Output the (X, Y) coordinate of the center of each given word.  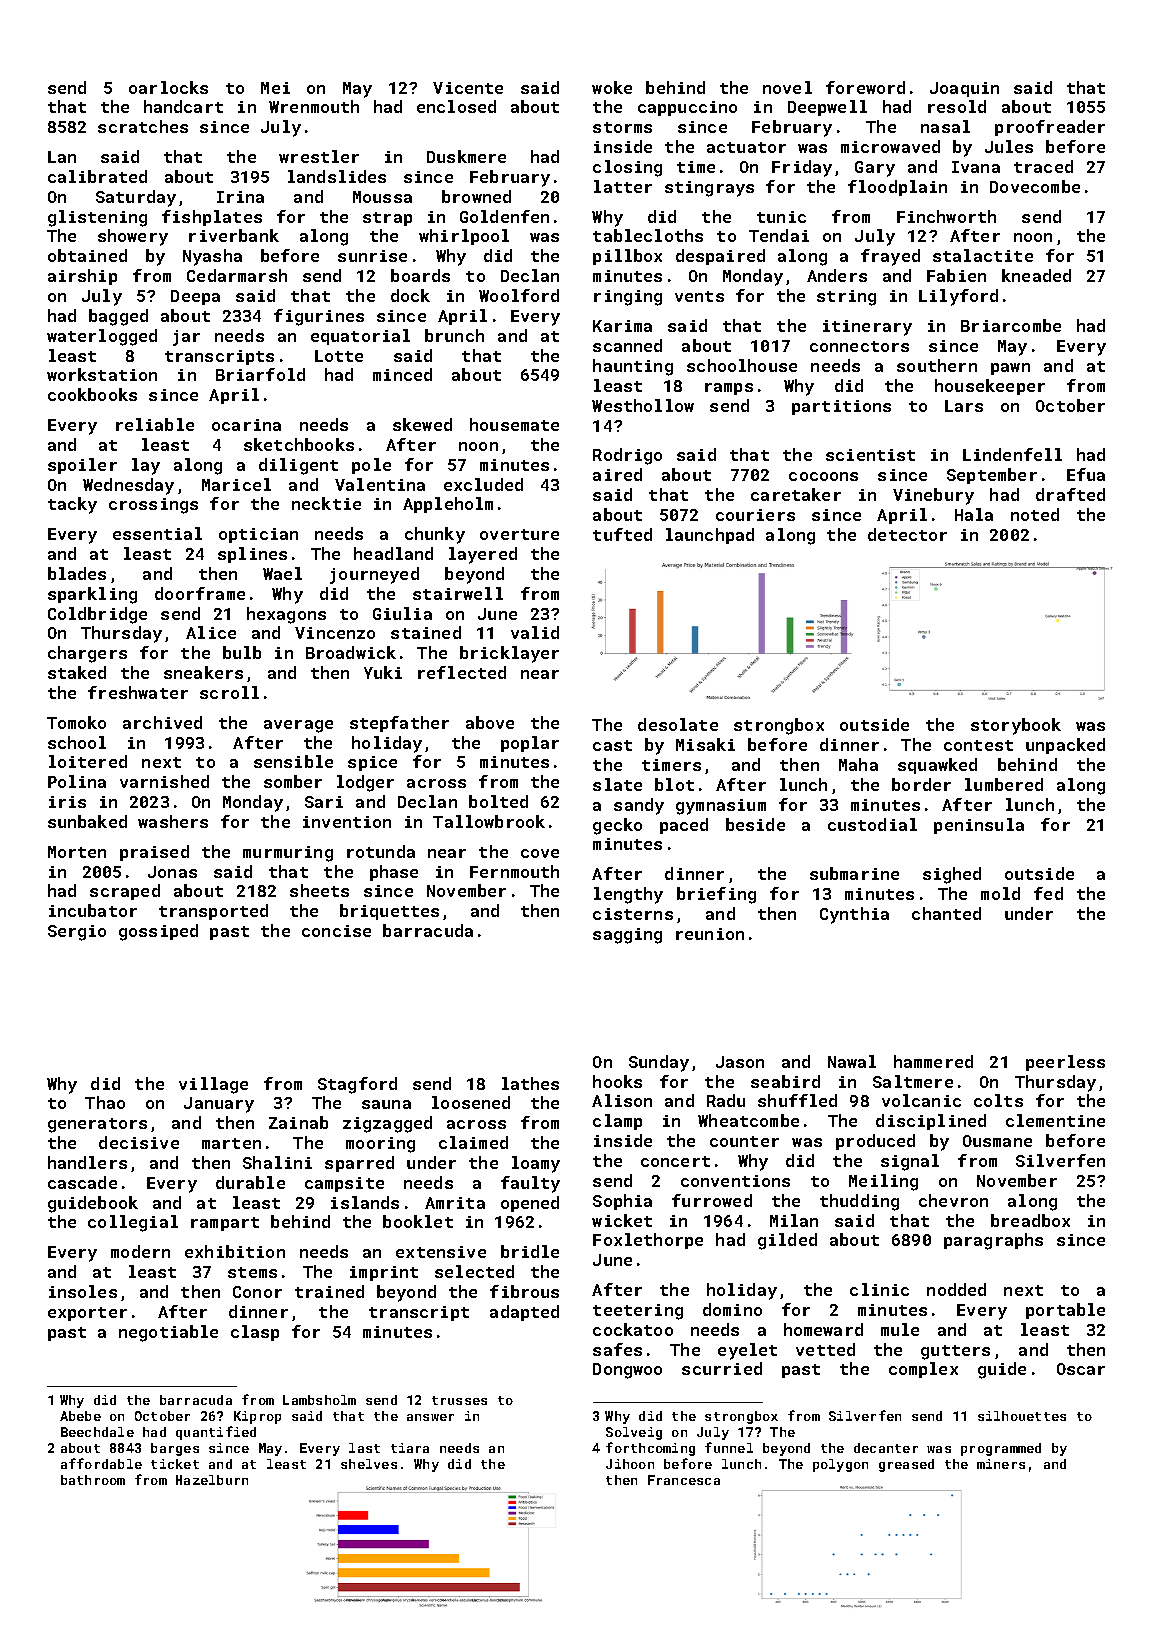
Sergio (77, 933)
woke (612, 87)
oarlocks (168, 87)
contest (978, 745)
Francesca (684, 1480)
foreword (865, 87)
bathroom (93, 1480)
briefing (716, 895)
